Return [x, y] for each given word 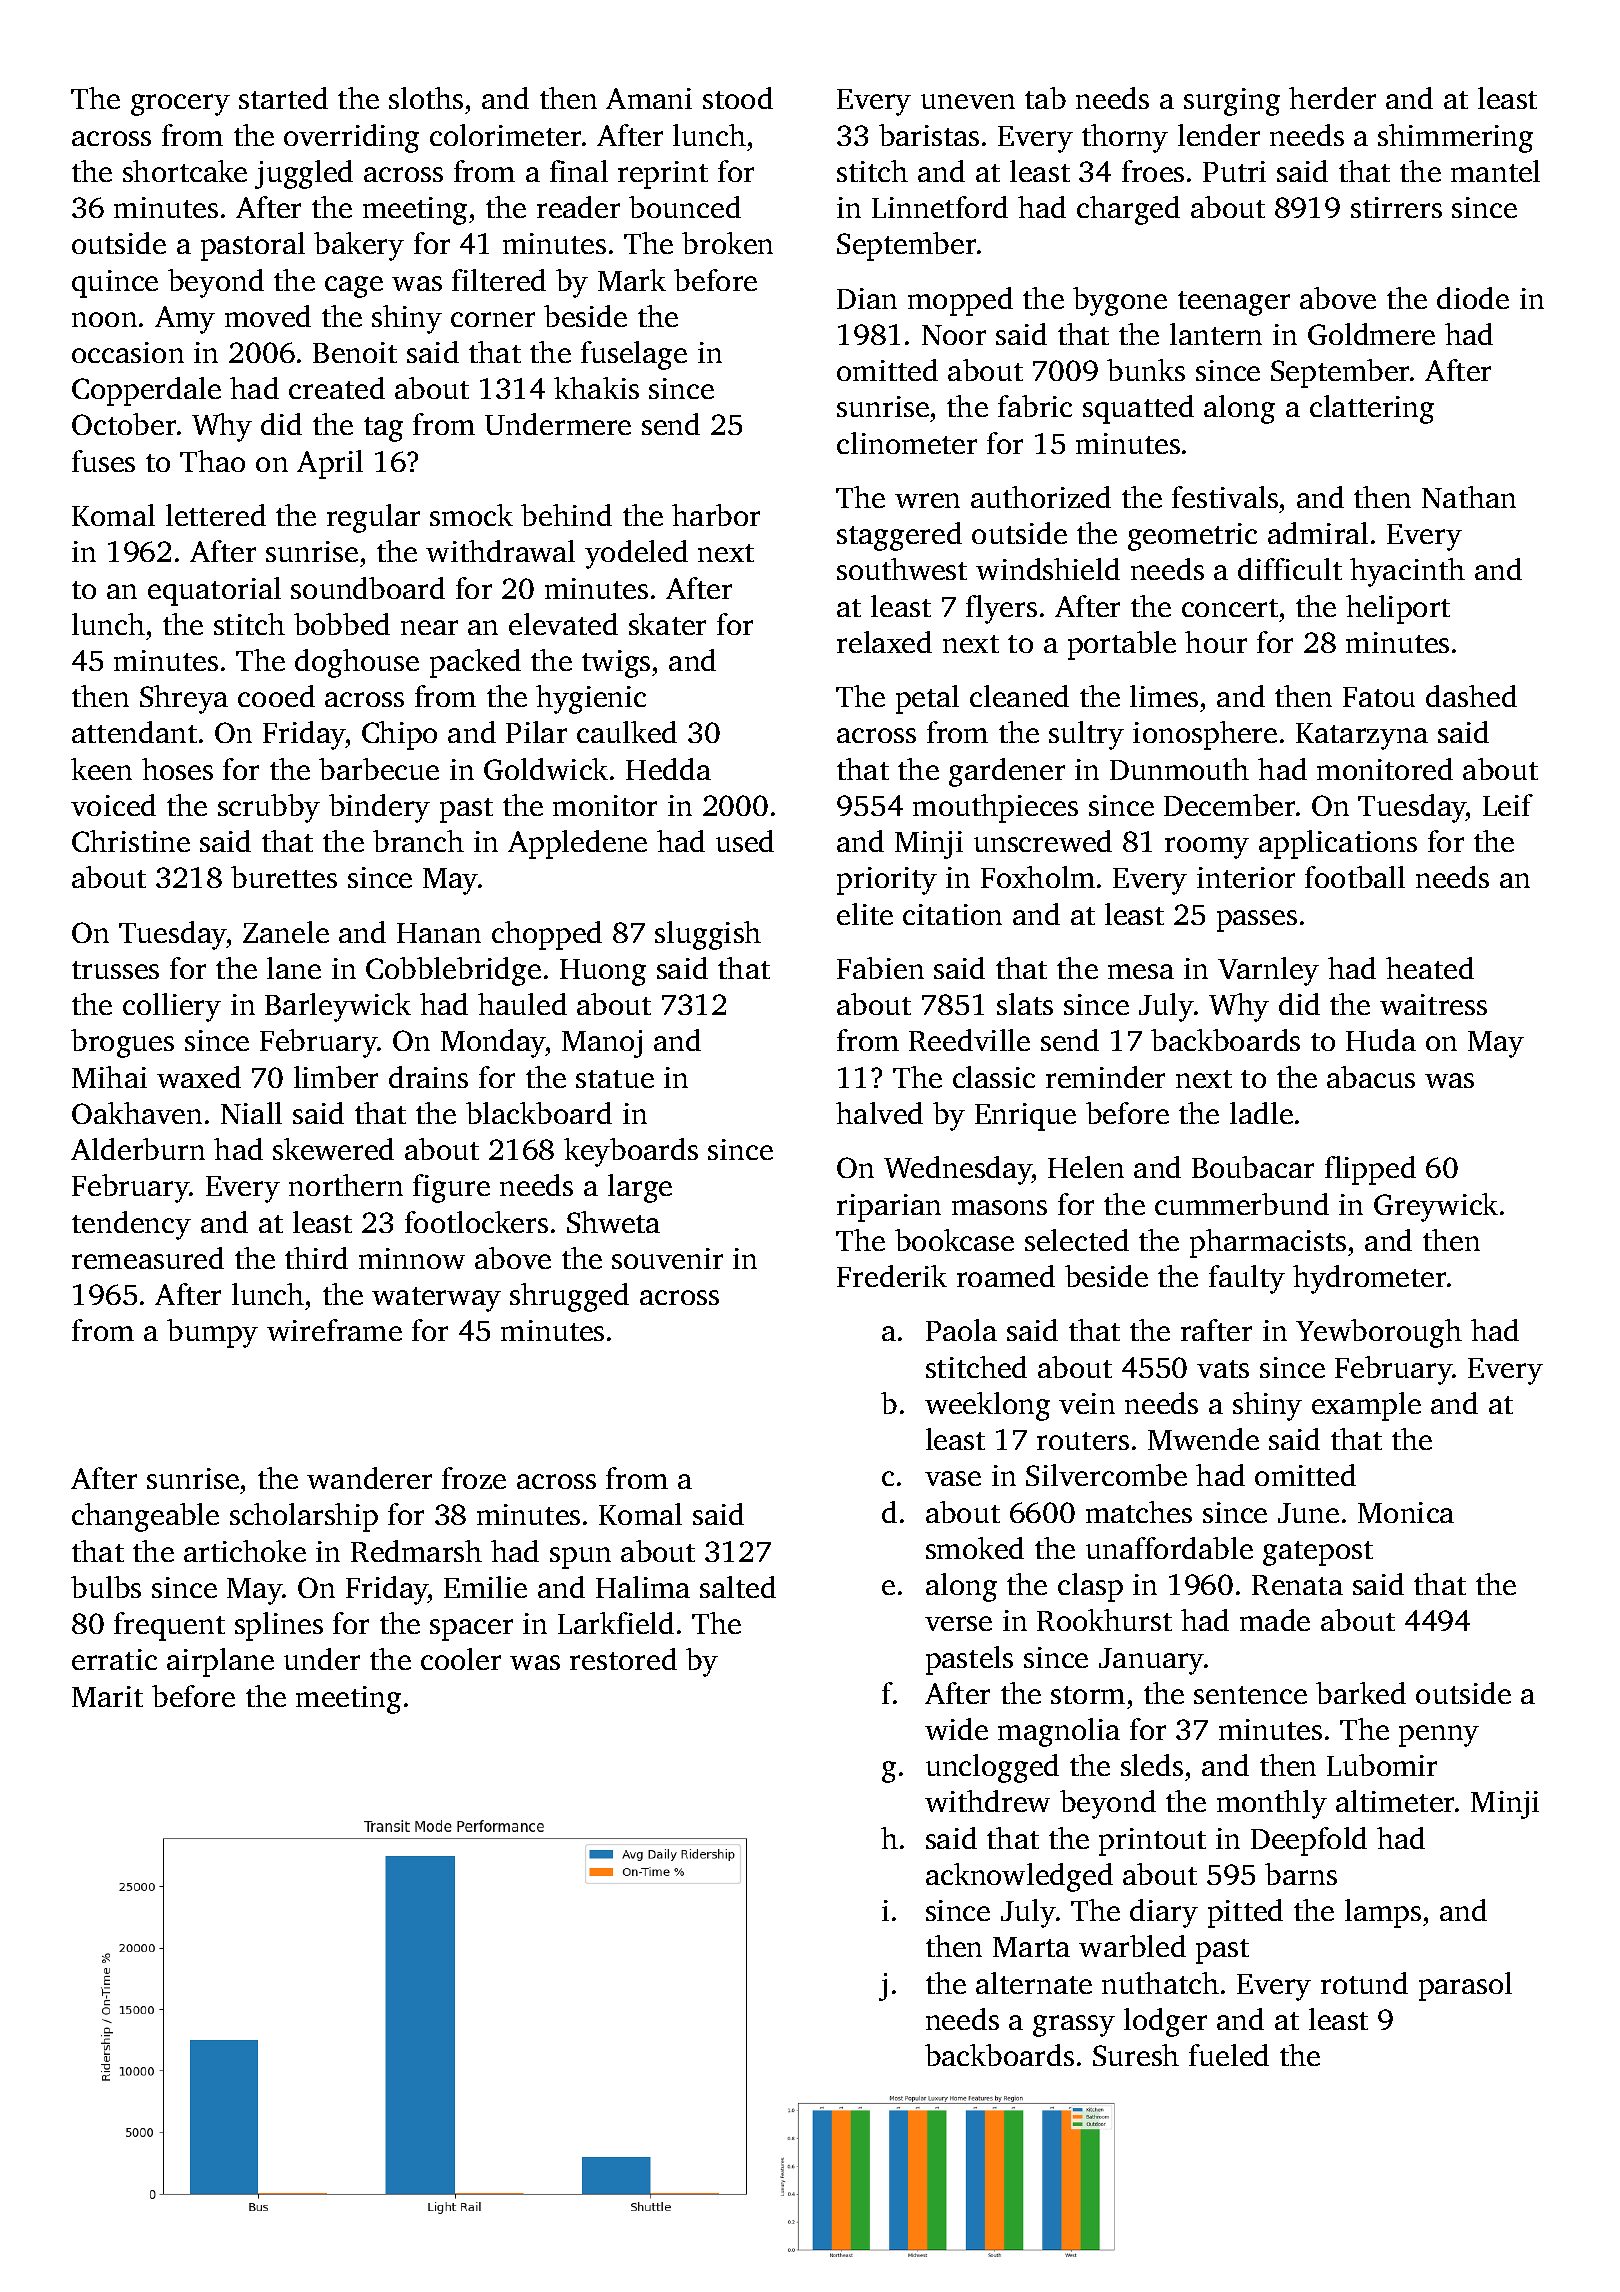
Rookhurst [1104, 1620]
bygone [1120, 301]
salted [738, 1587]
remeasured [148, 1258]
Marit [107, 1696]
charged [1128, 210]
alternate [1034, 1983]
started [283, 98]
